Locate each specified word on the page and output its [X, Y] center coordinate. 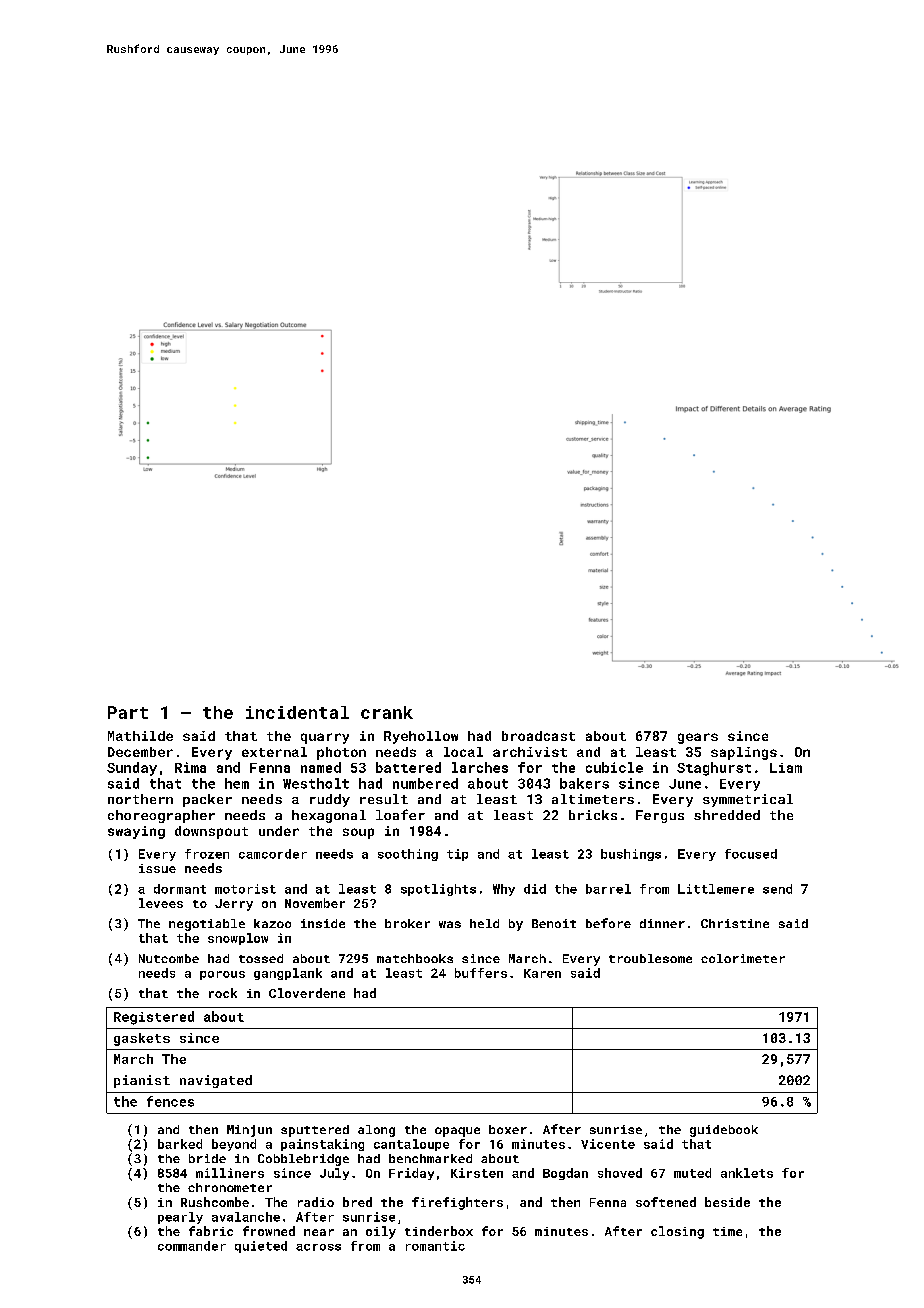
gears [698, 738]
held [484, 923]
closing [677, 1232]
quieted [261, 1247]
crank [387, 712]
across [318, 1247]
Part [128, 712]
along [376, 1131]
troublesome [650, 958]
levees [161, 903]
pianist [142, 1081]
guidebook [724, 1131]
